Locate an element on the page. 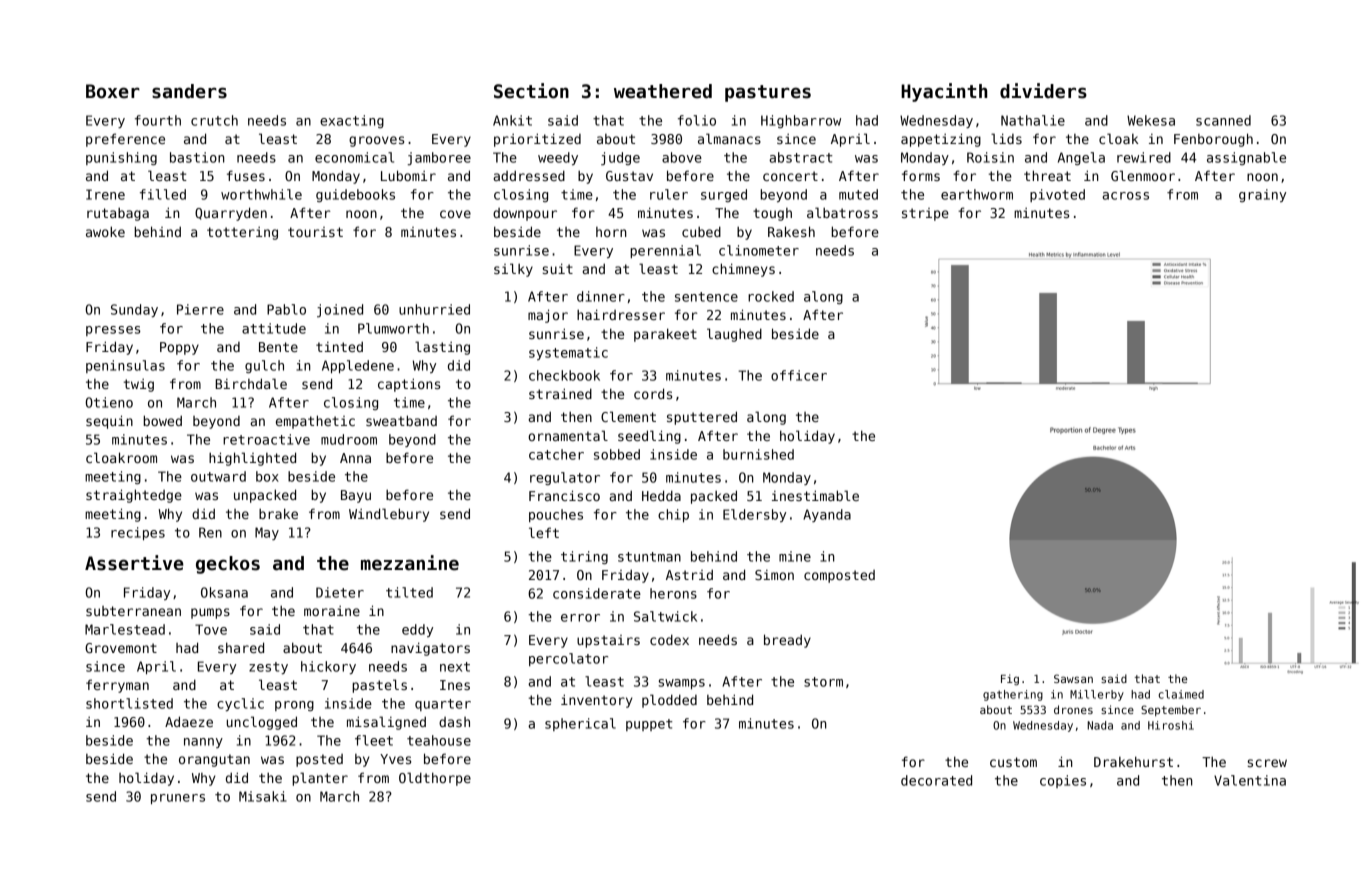  Sawsan is located at coordinates (1073, 678).
